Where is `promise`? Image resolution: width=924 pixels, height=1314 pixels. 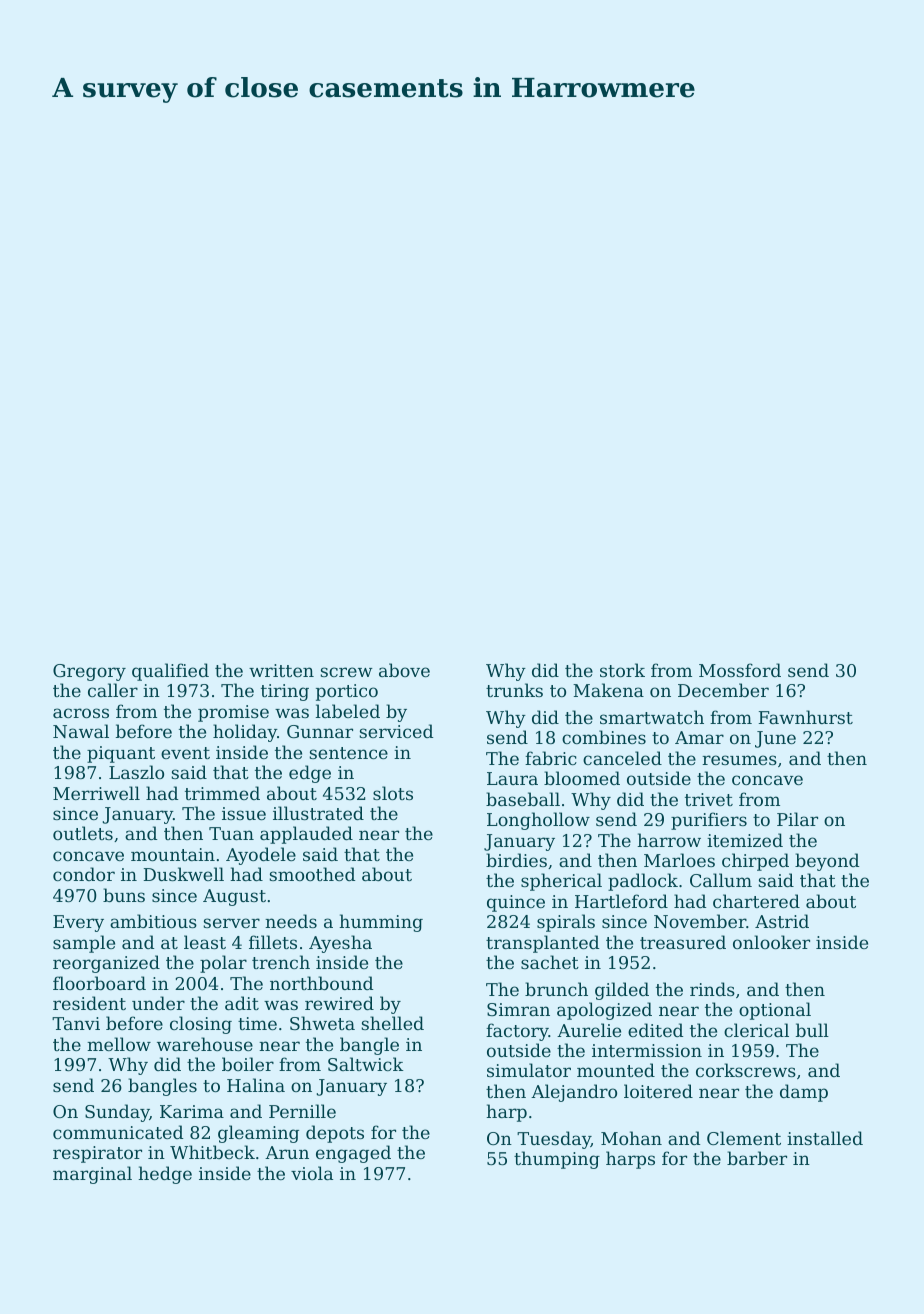
promise is located at coordinates (233, 713).
